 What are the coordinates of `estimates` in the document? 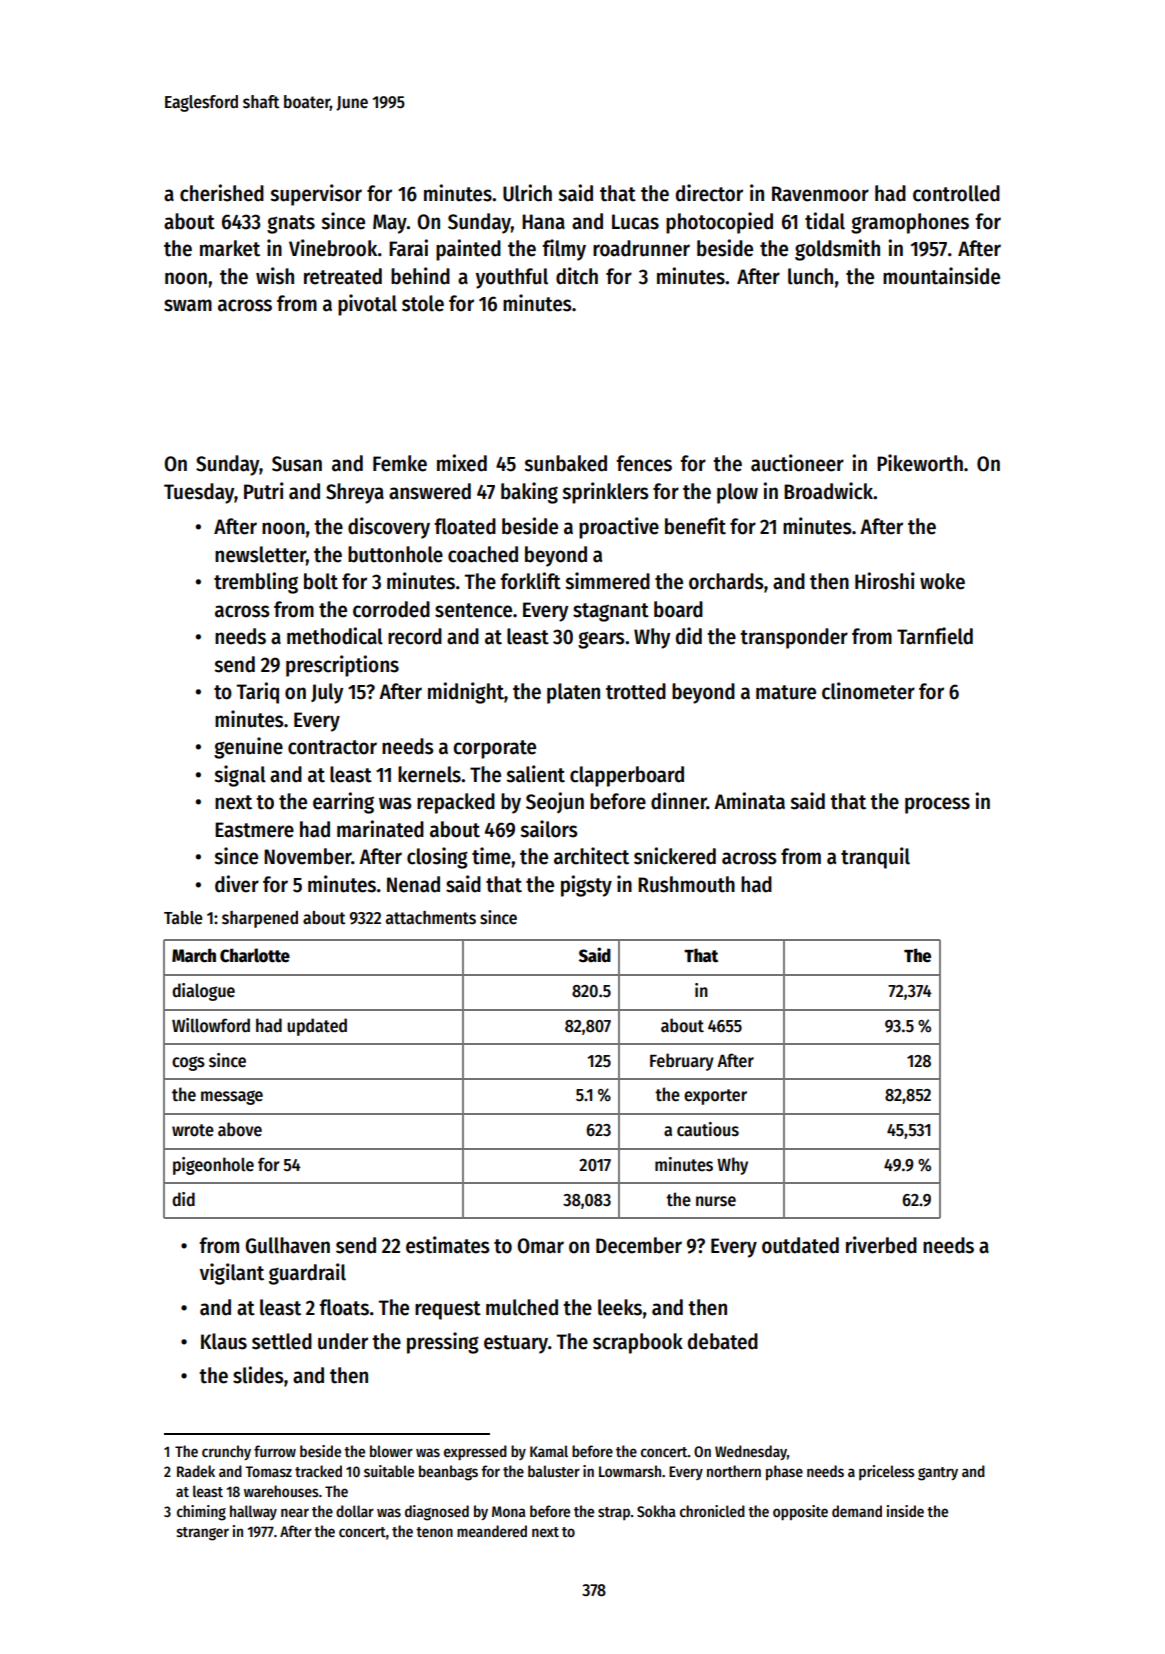 It's located at (448, 1245).
